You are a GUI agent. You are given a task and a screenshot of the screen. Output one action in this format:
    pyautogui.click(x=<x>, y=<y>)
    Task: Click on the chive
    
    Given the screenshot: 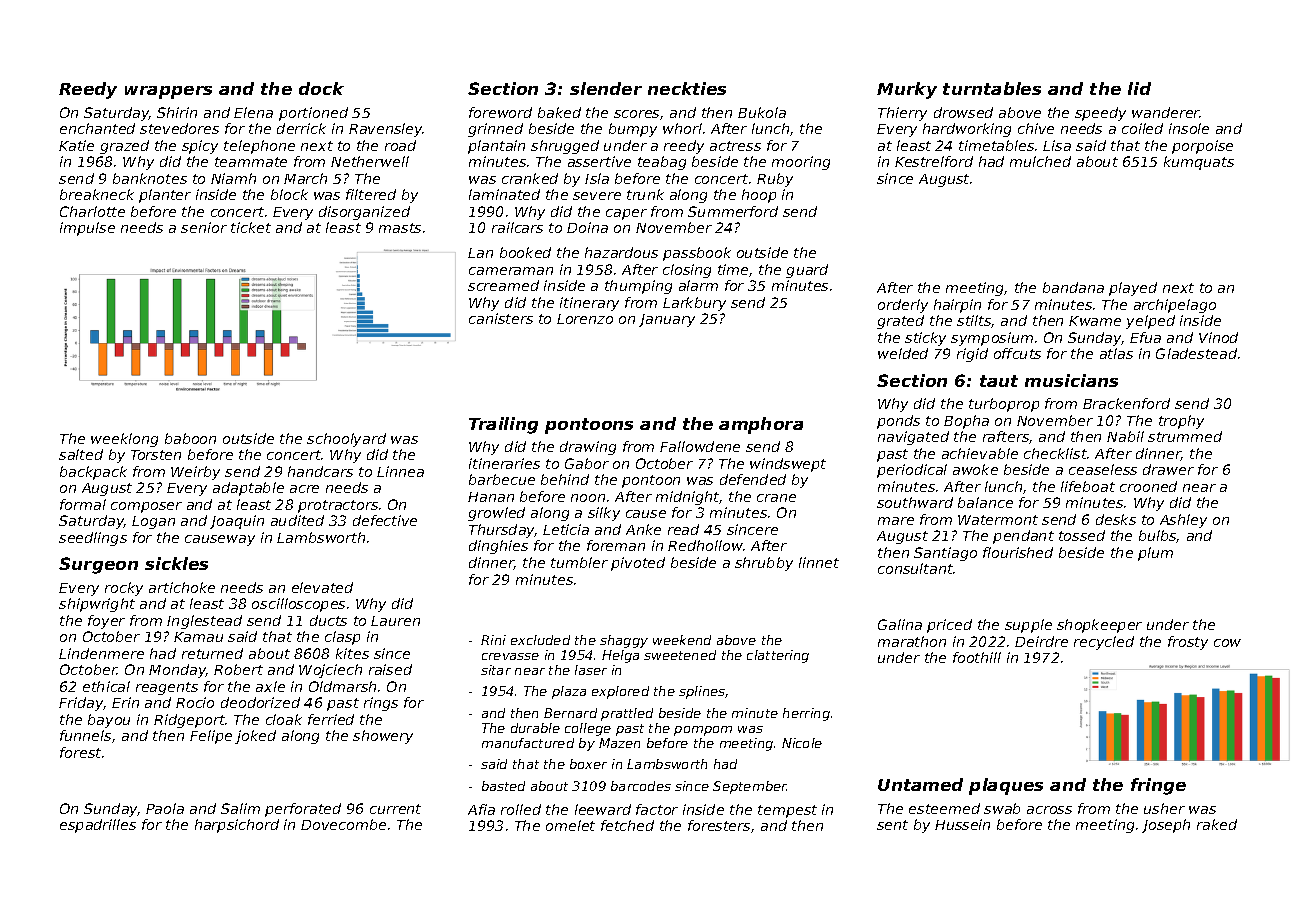 What is the action you would take?
    pyautogui.click(x=1036, y=128)
